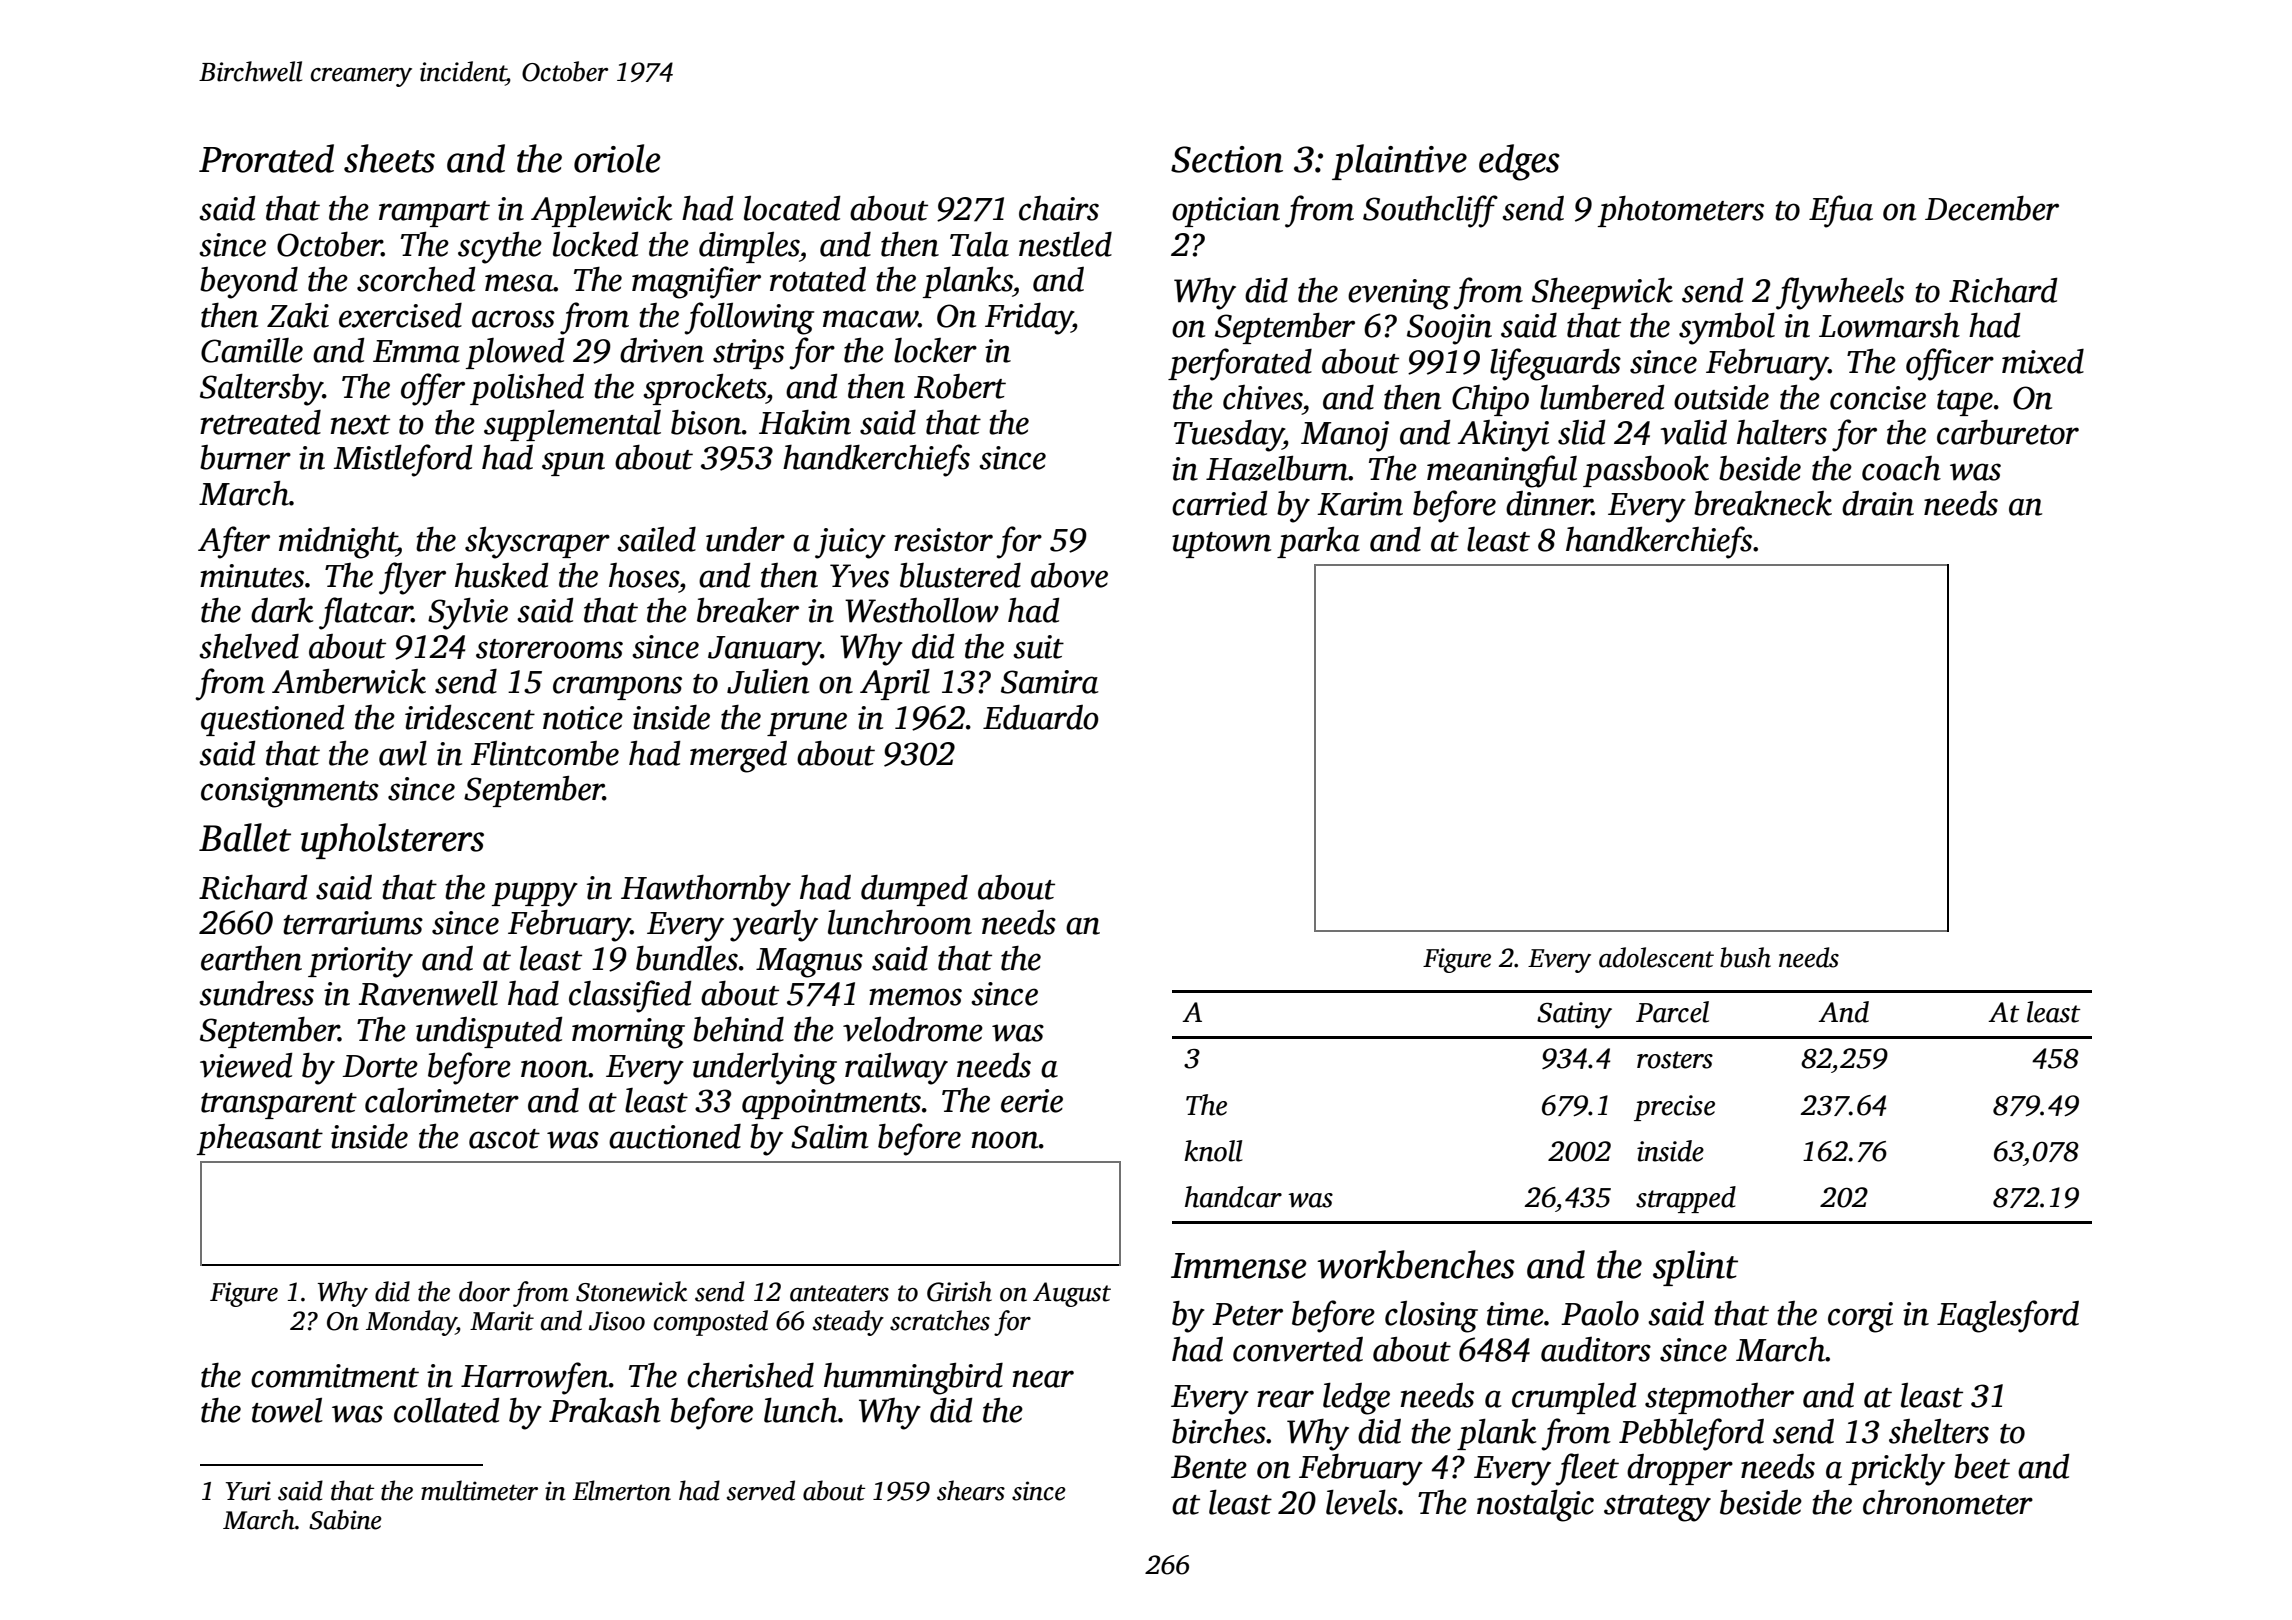 The width and height of the screenshot is (2292, 1620). Describe the element at coordinates (675, 1136) in the screenshot. I see `auctioned` at that location.
